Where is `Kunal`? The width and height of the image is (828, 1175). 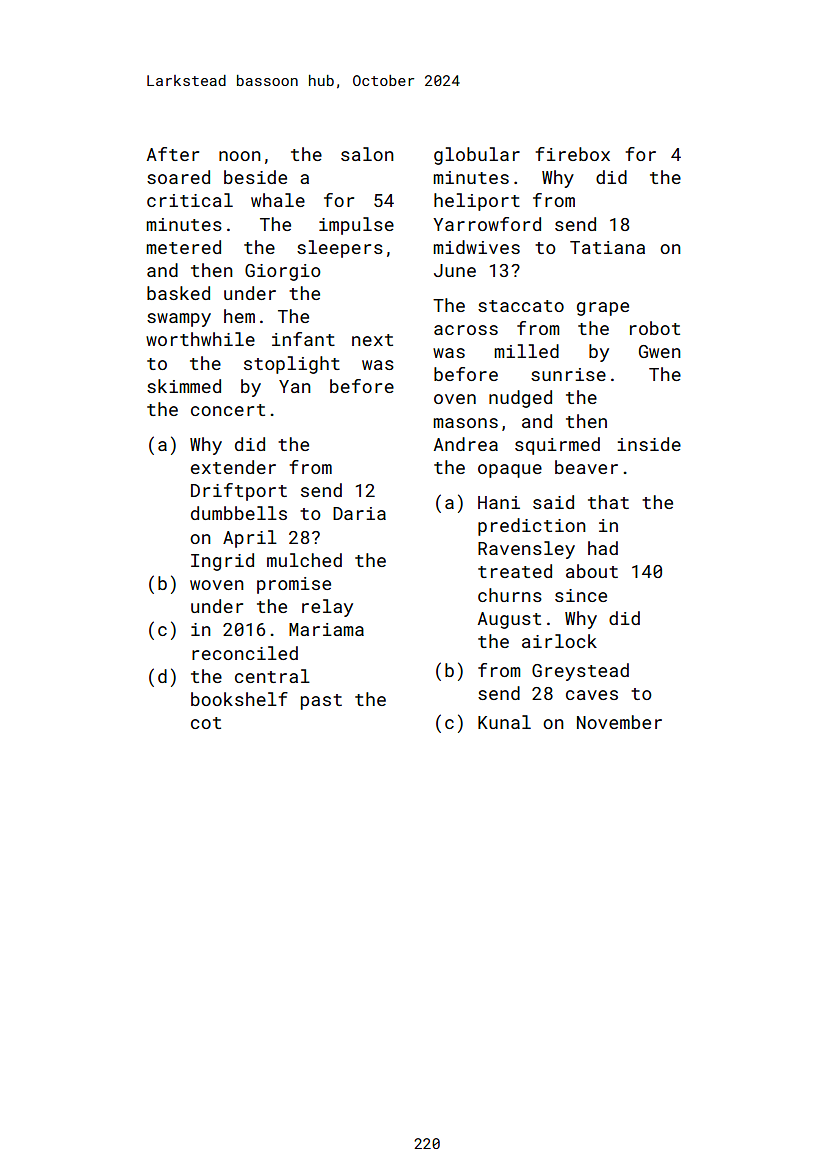 Kunal is located at coordinates (504, 722).
